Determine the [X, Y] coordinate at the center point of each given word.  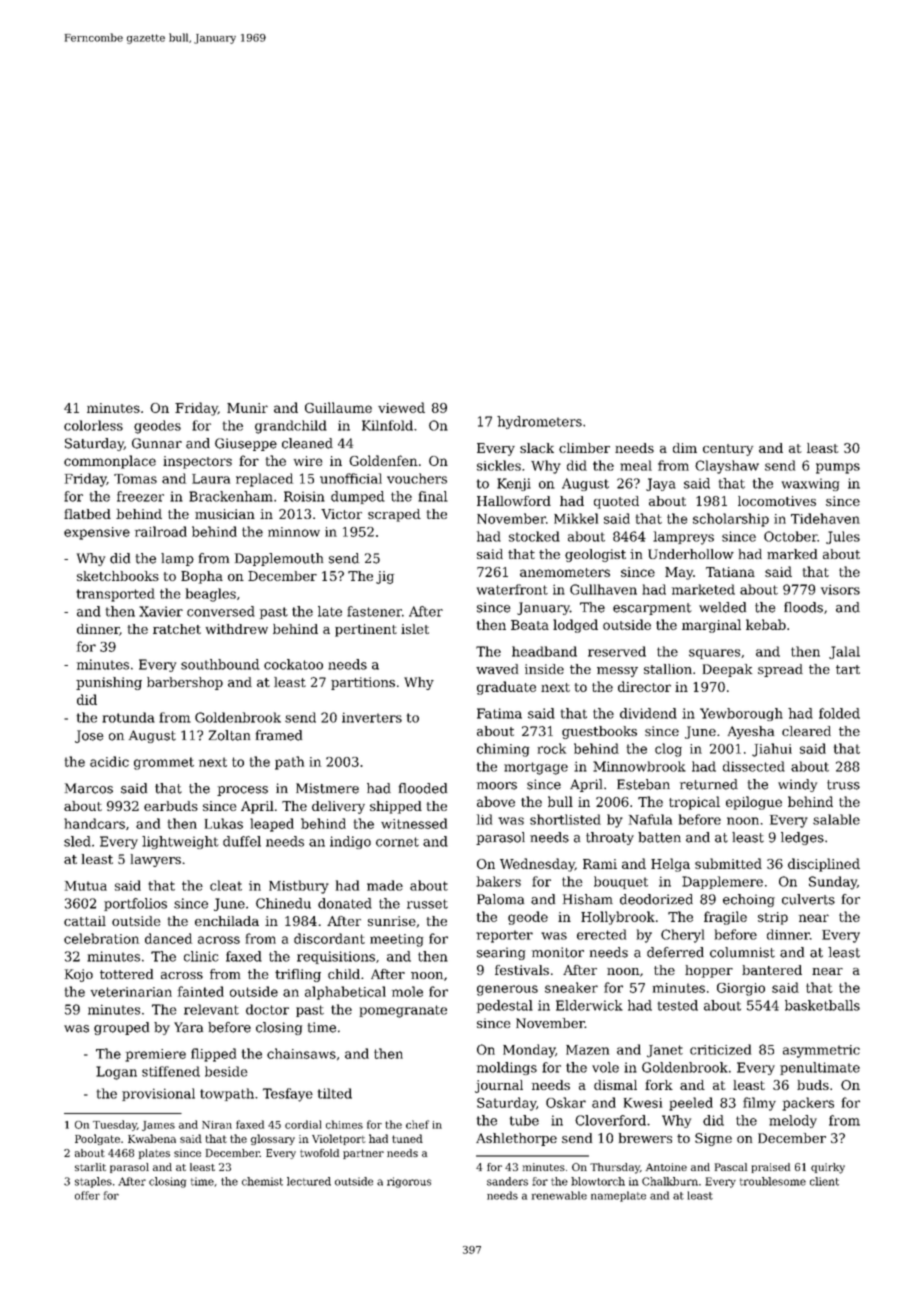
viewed [401, 407]
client [824, 1181]
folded [839, 713]
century [728, 450]
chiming [503, 750]
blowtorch [598, 1181]
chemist [262, 1181]
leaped [272, 825]
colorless [93, 425]
